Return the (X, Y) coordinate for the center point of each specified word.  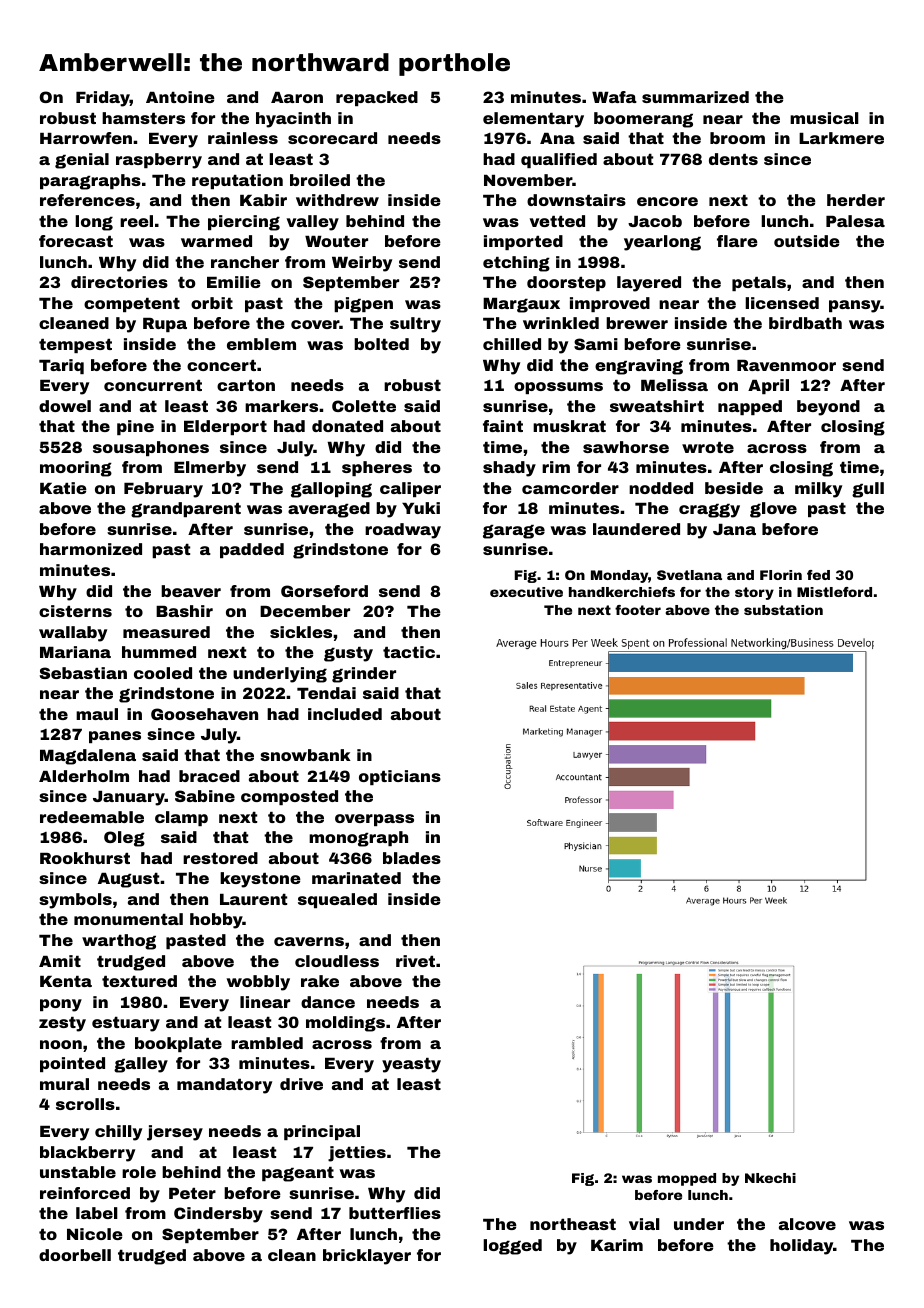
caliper (410, 489)
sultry (415, 325)
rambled (267, 1043)
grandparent (186, 510)
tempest (75, 346)
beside (734, 488)
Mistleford (834, 592)
